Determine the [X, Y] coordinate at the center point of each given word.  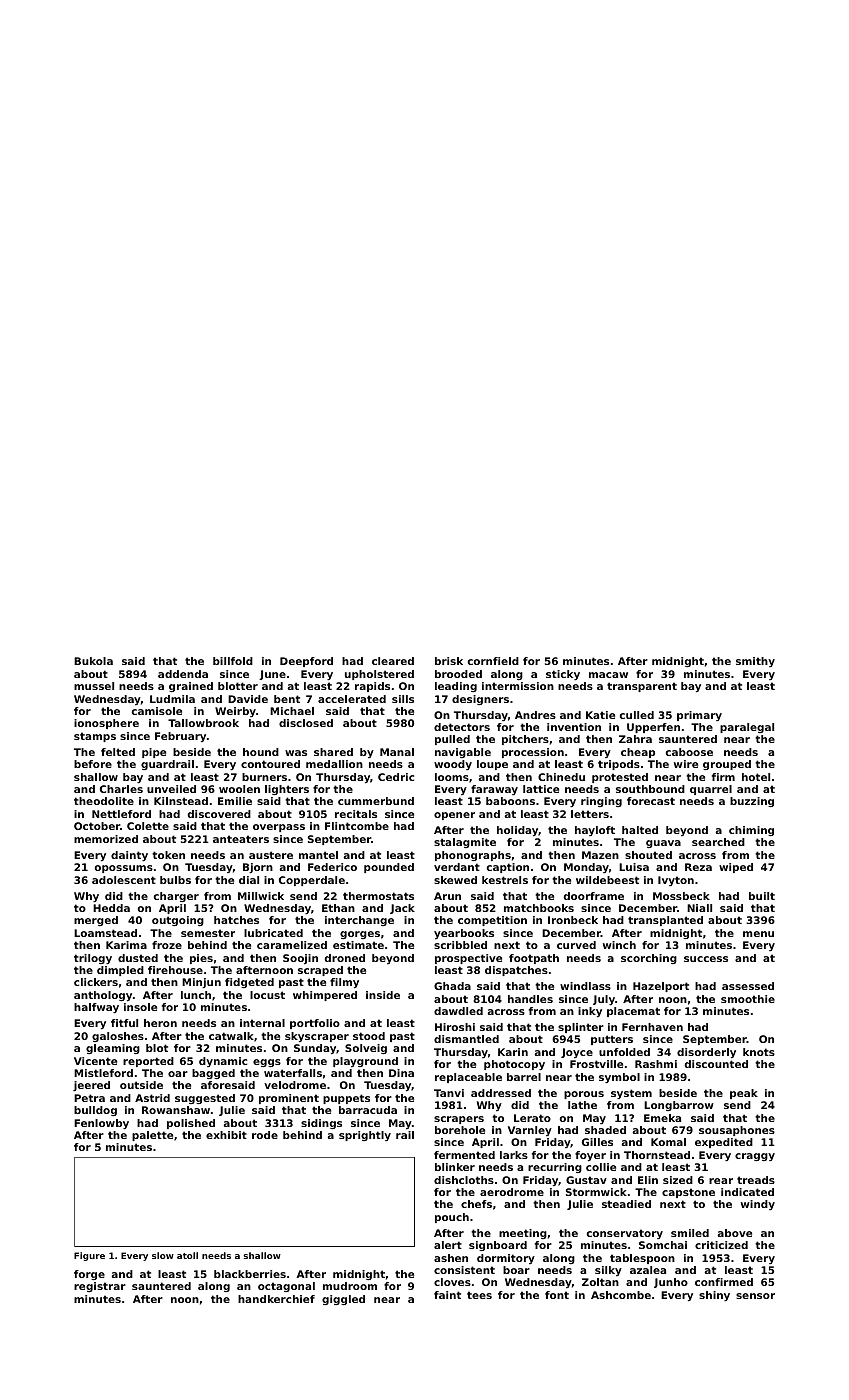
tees [479, 1295]
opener [454, 816]
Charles [121, 789]
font [557, 1295]
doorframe [594, 896]
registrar [100, 1287]
